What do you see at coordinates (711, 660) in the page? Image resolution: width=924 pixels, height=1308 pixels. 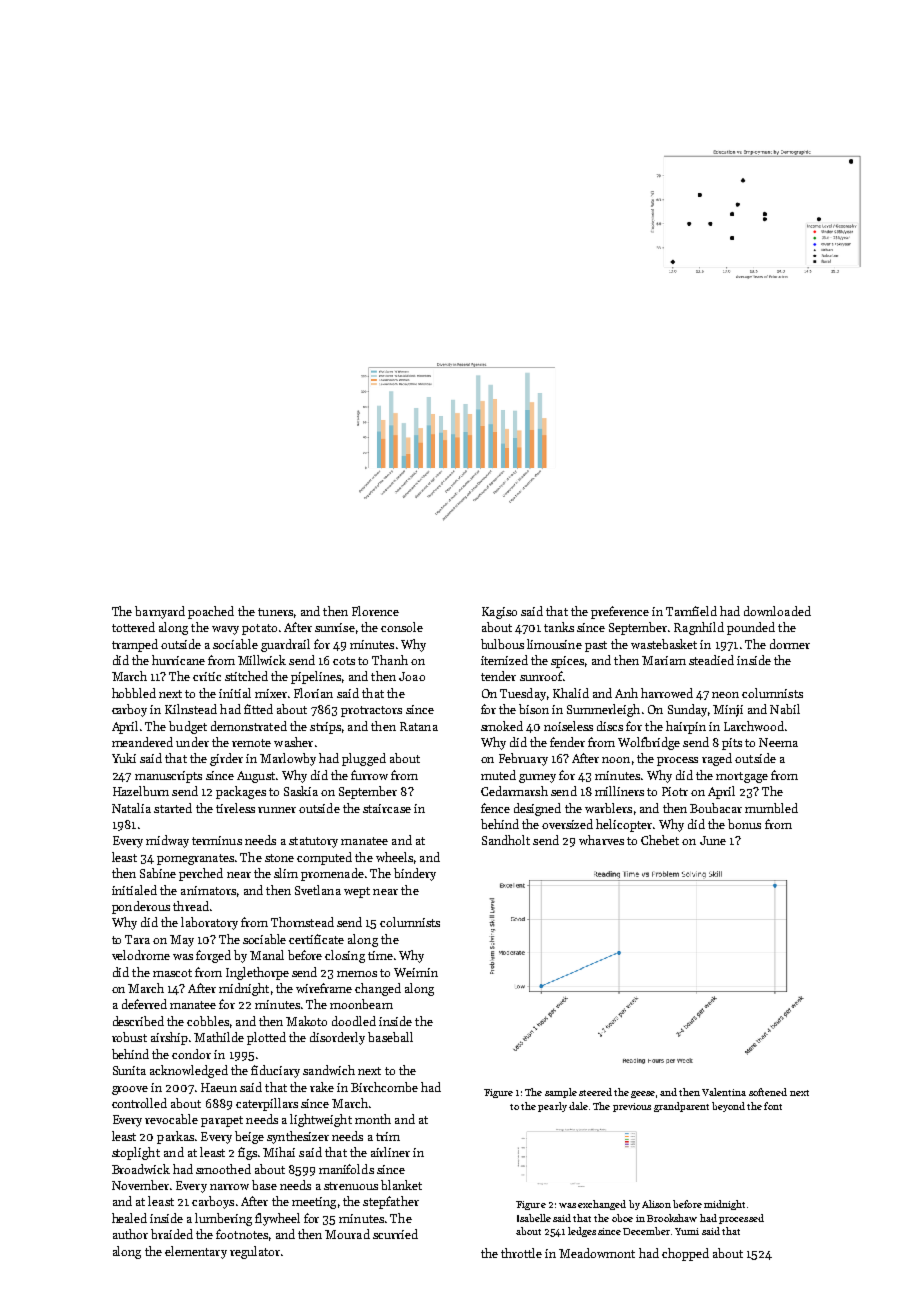 I see `steadied` at bounding box center [711, 660].
